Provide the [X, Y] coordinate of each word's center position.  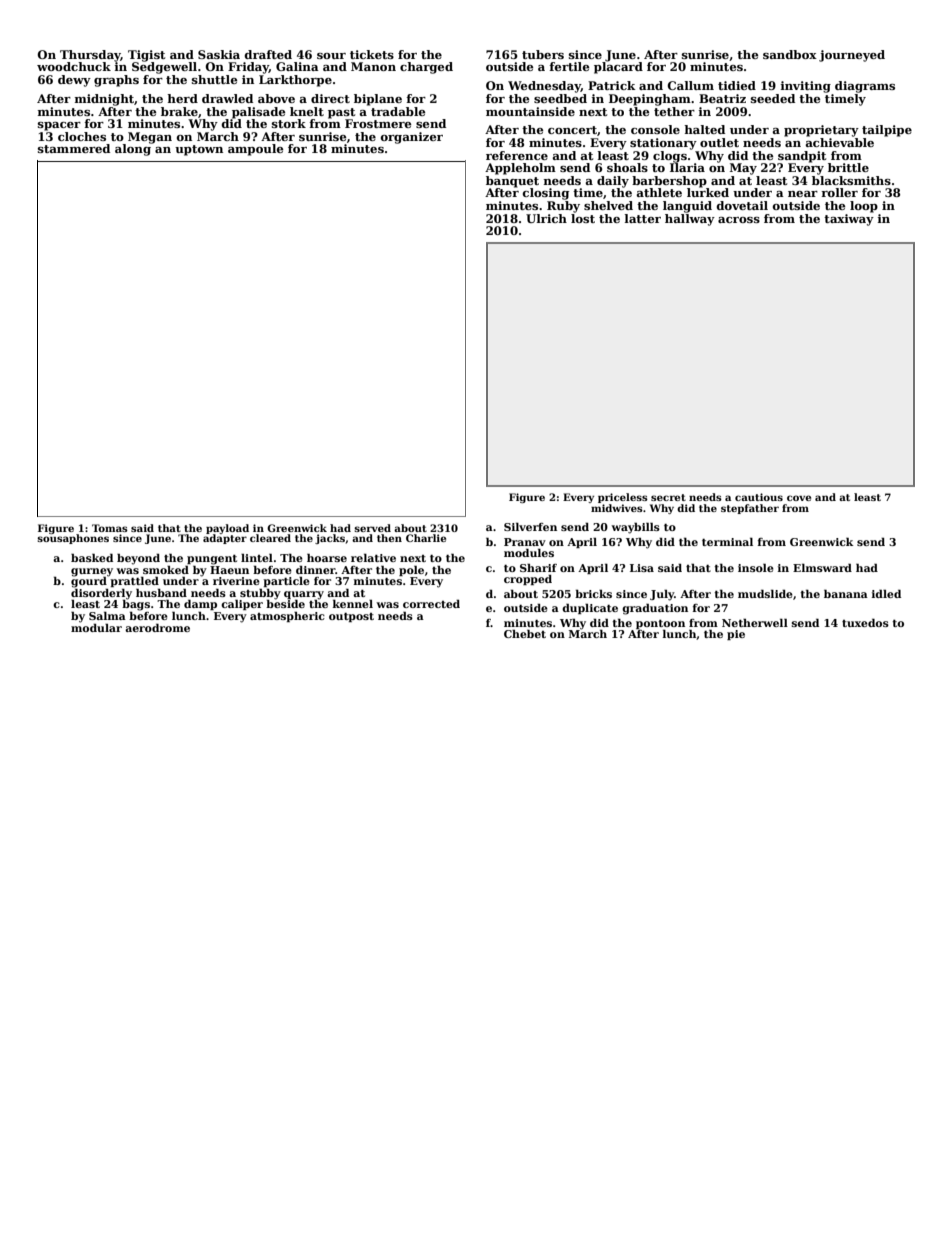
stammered [74, 148]
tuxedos [865, 623]
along [133, 150]
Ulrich [546, 218]
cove [799, 498]
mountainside [530, 111]
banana [846, 594]
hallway [690, 220]
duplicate [590, 608]
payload [227, 529]
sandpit [802, 157]
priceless [623, 498]
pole [411, 570]
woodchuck [74, 66]
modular [96, 628]
